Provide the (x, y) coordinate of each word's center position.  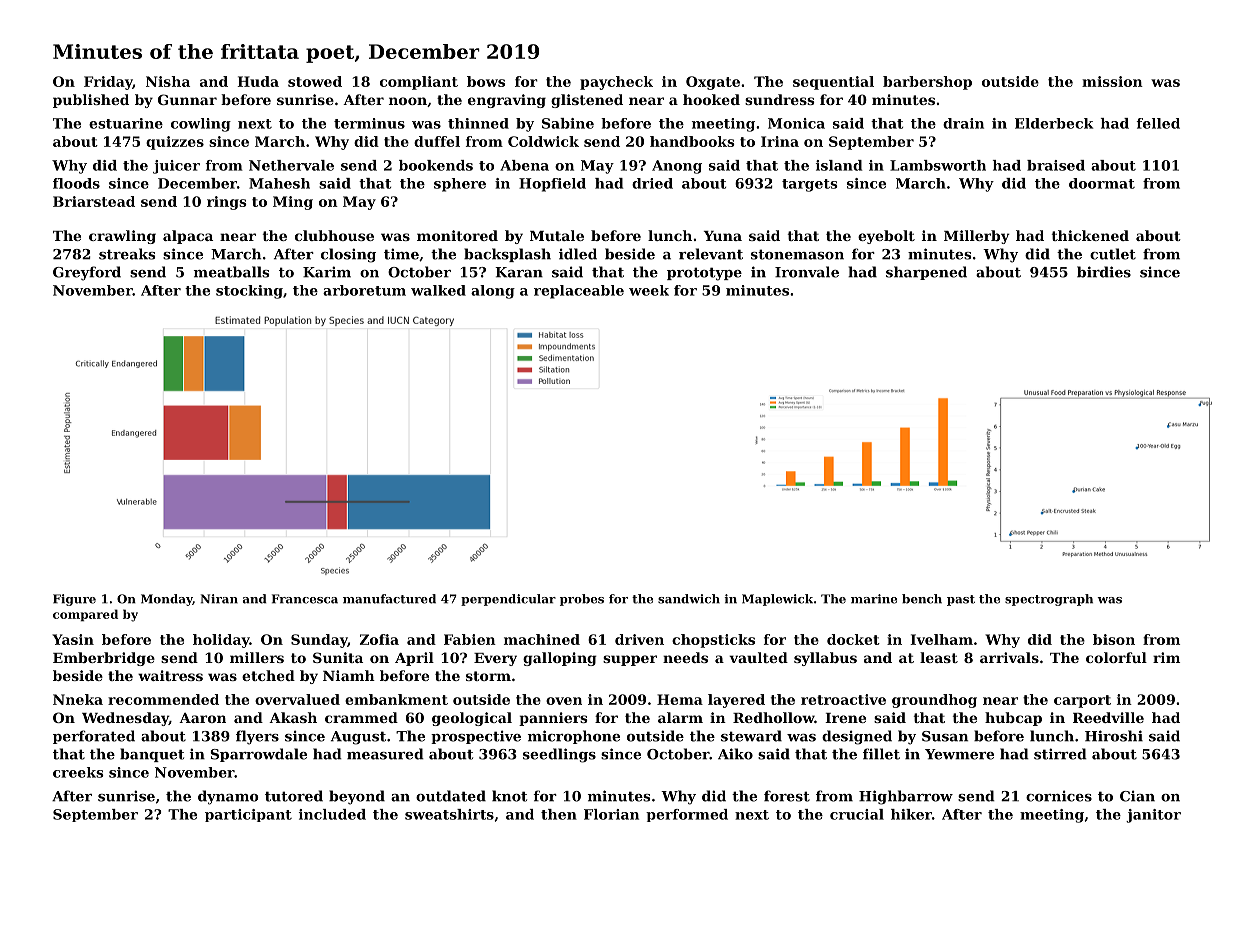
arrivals (1009, 657)
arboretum (364, 290)
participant (248, 815)
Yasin (73, 639)
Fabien (470, 639)
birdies (1104, 272)
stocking (249, 292)
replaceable (579, 292)
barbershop (927, 83)
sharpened (926, 273)
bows (486, 81)
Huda (258, 81)
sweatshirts (449, 814)
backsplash (507, 255)
